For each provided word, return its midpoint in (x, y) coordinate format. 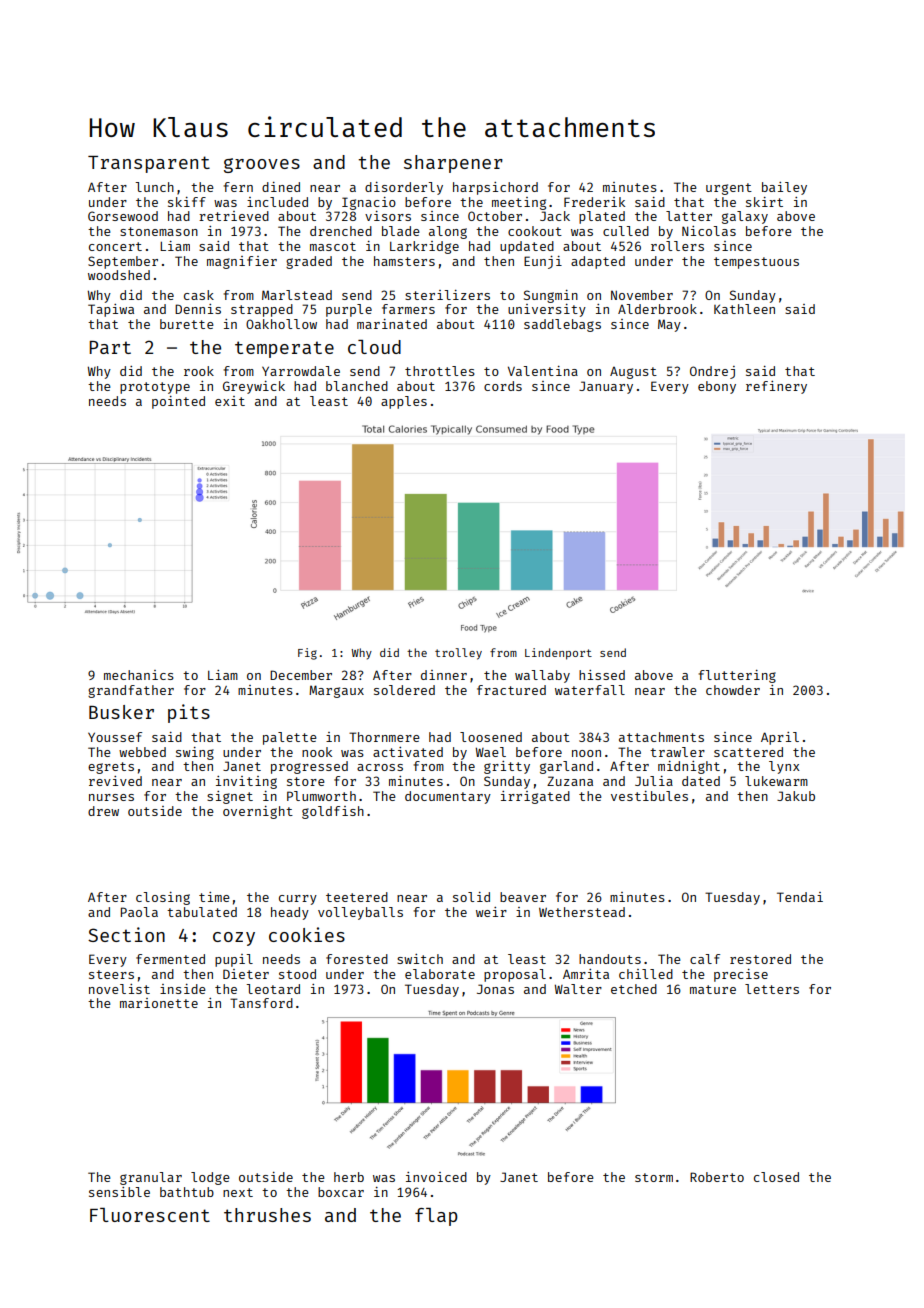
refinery (776, 387)
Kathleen (744, 309)
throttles (440, 371)
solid (471, 897)
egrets (111, 768)
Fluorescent (150, 1215)
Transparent (149, 164)
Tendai (800, 897)
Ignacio (369, 203)
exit (230, 401)
